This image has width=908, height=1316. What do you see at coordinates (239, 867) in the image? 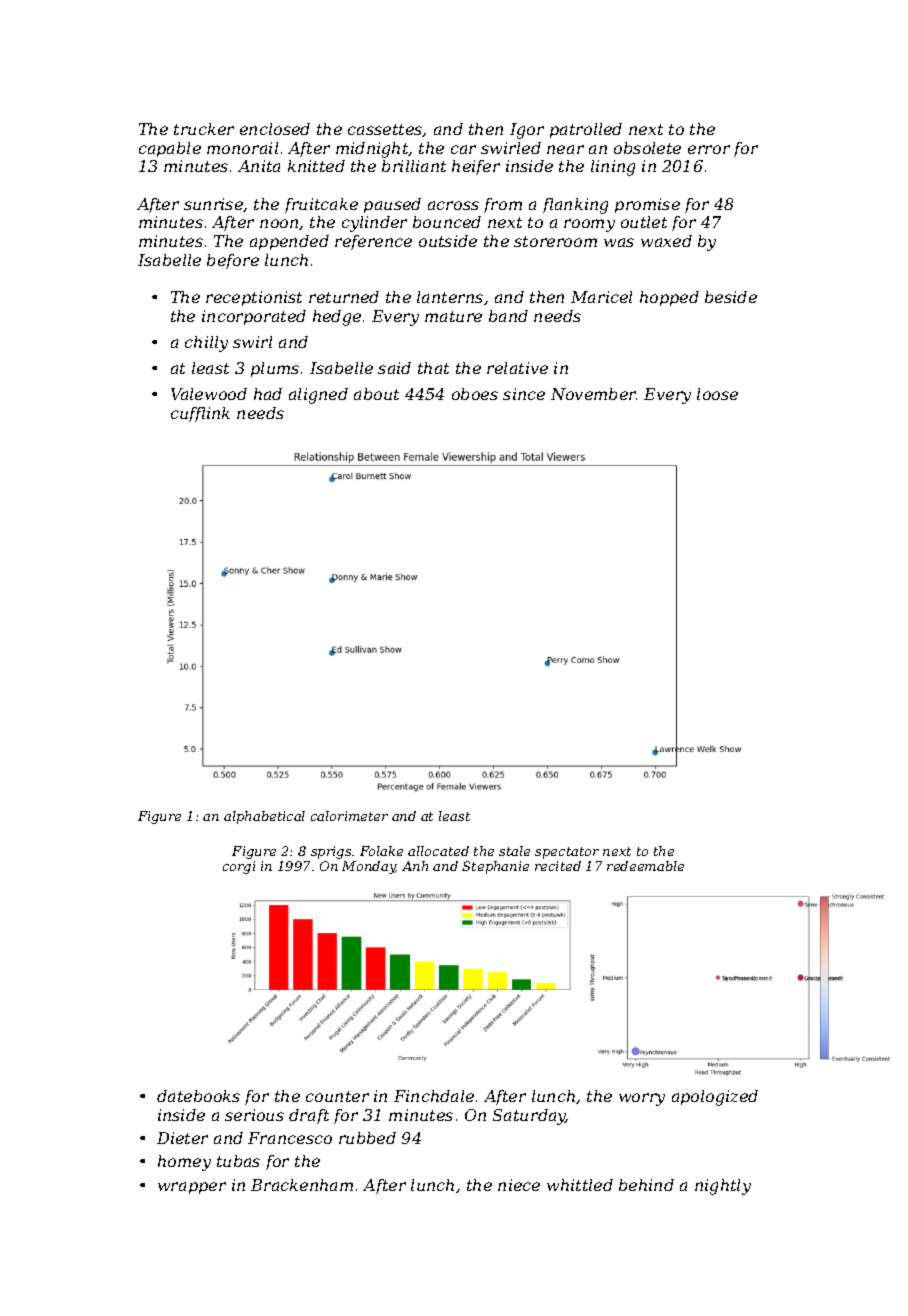
I see `corgi` at bounding box center [239, 867].
